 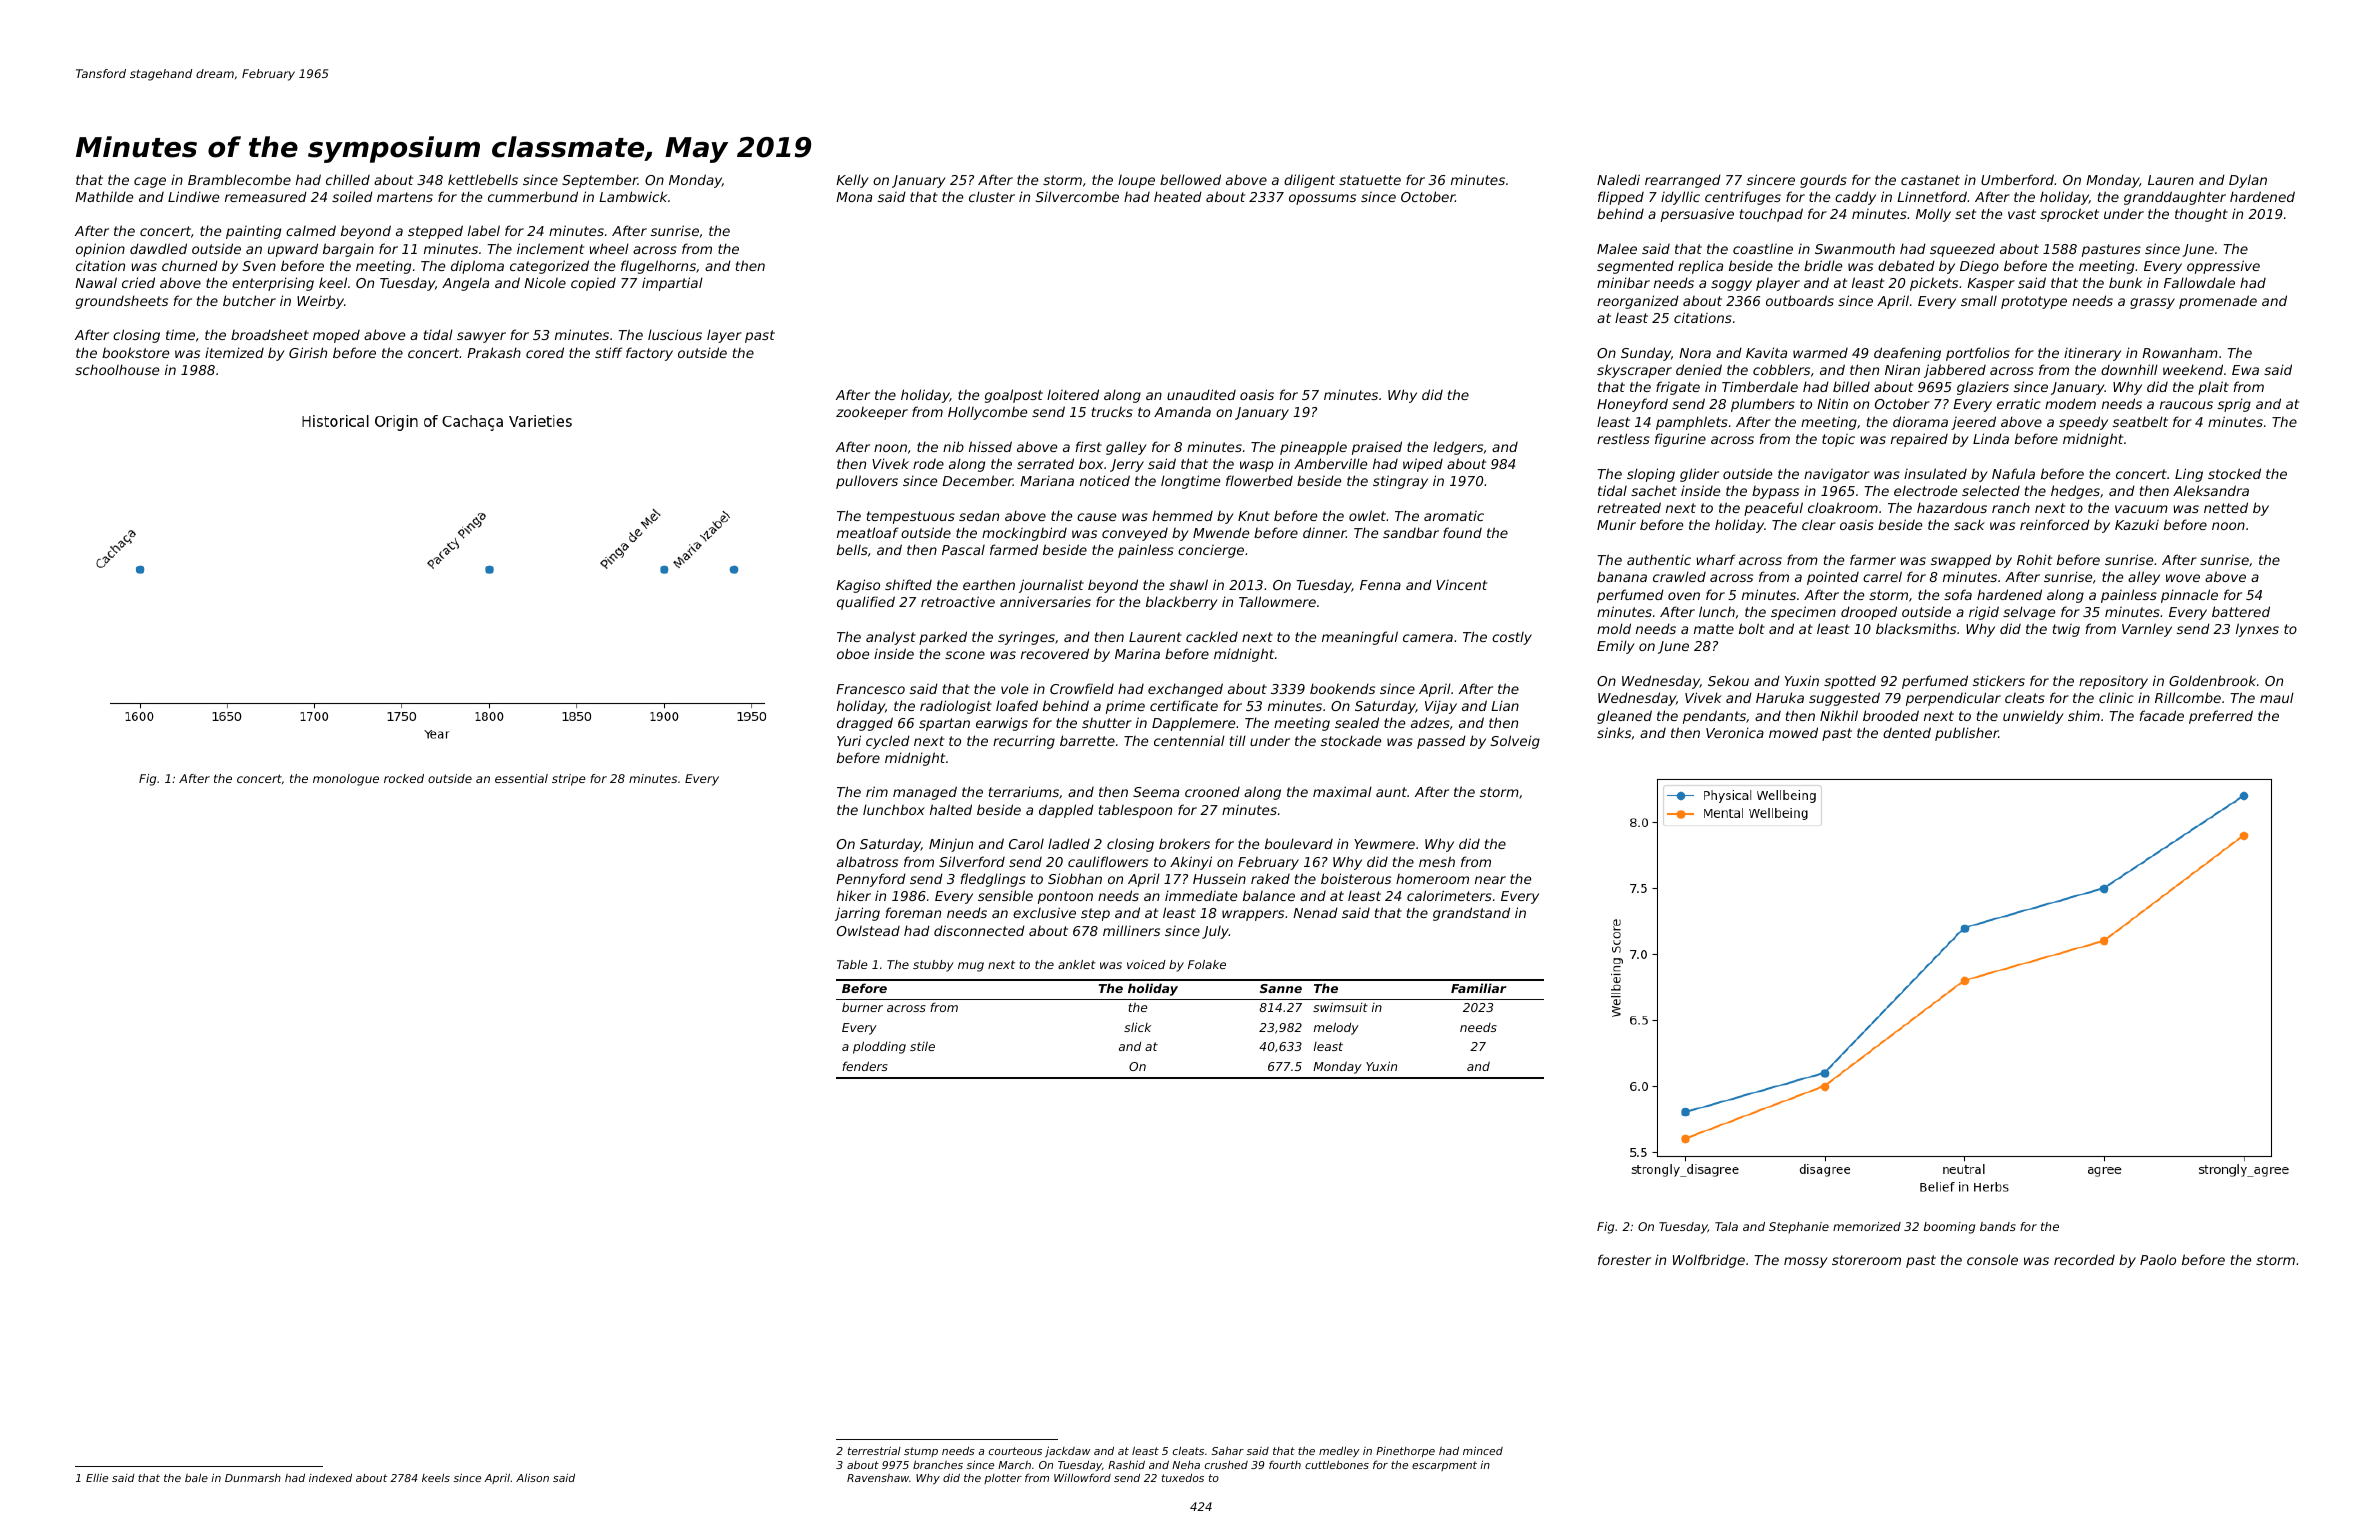 I want to click on Alison, so click(x=532, y=1478).
